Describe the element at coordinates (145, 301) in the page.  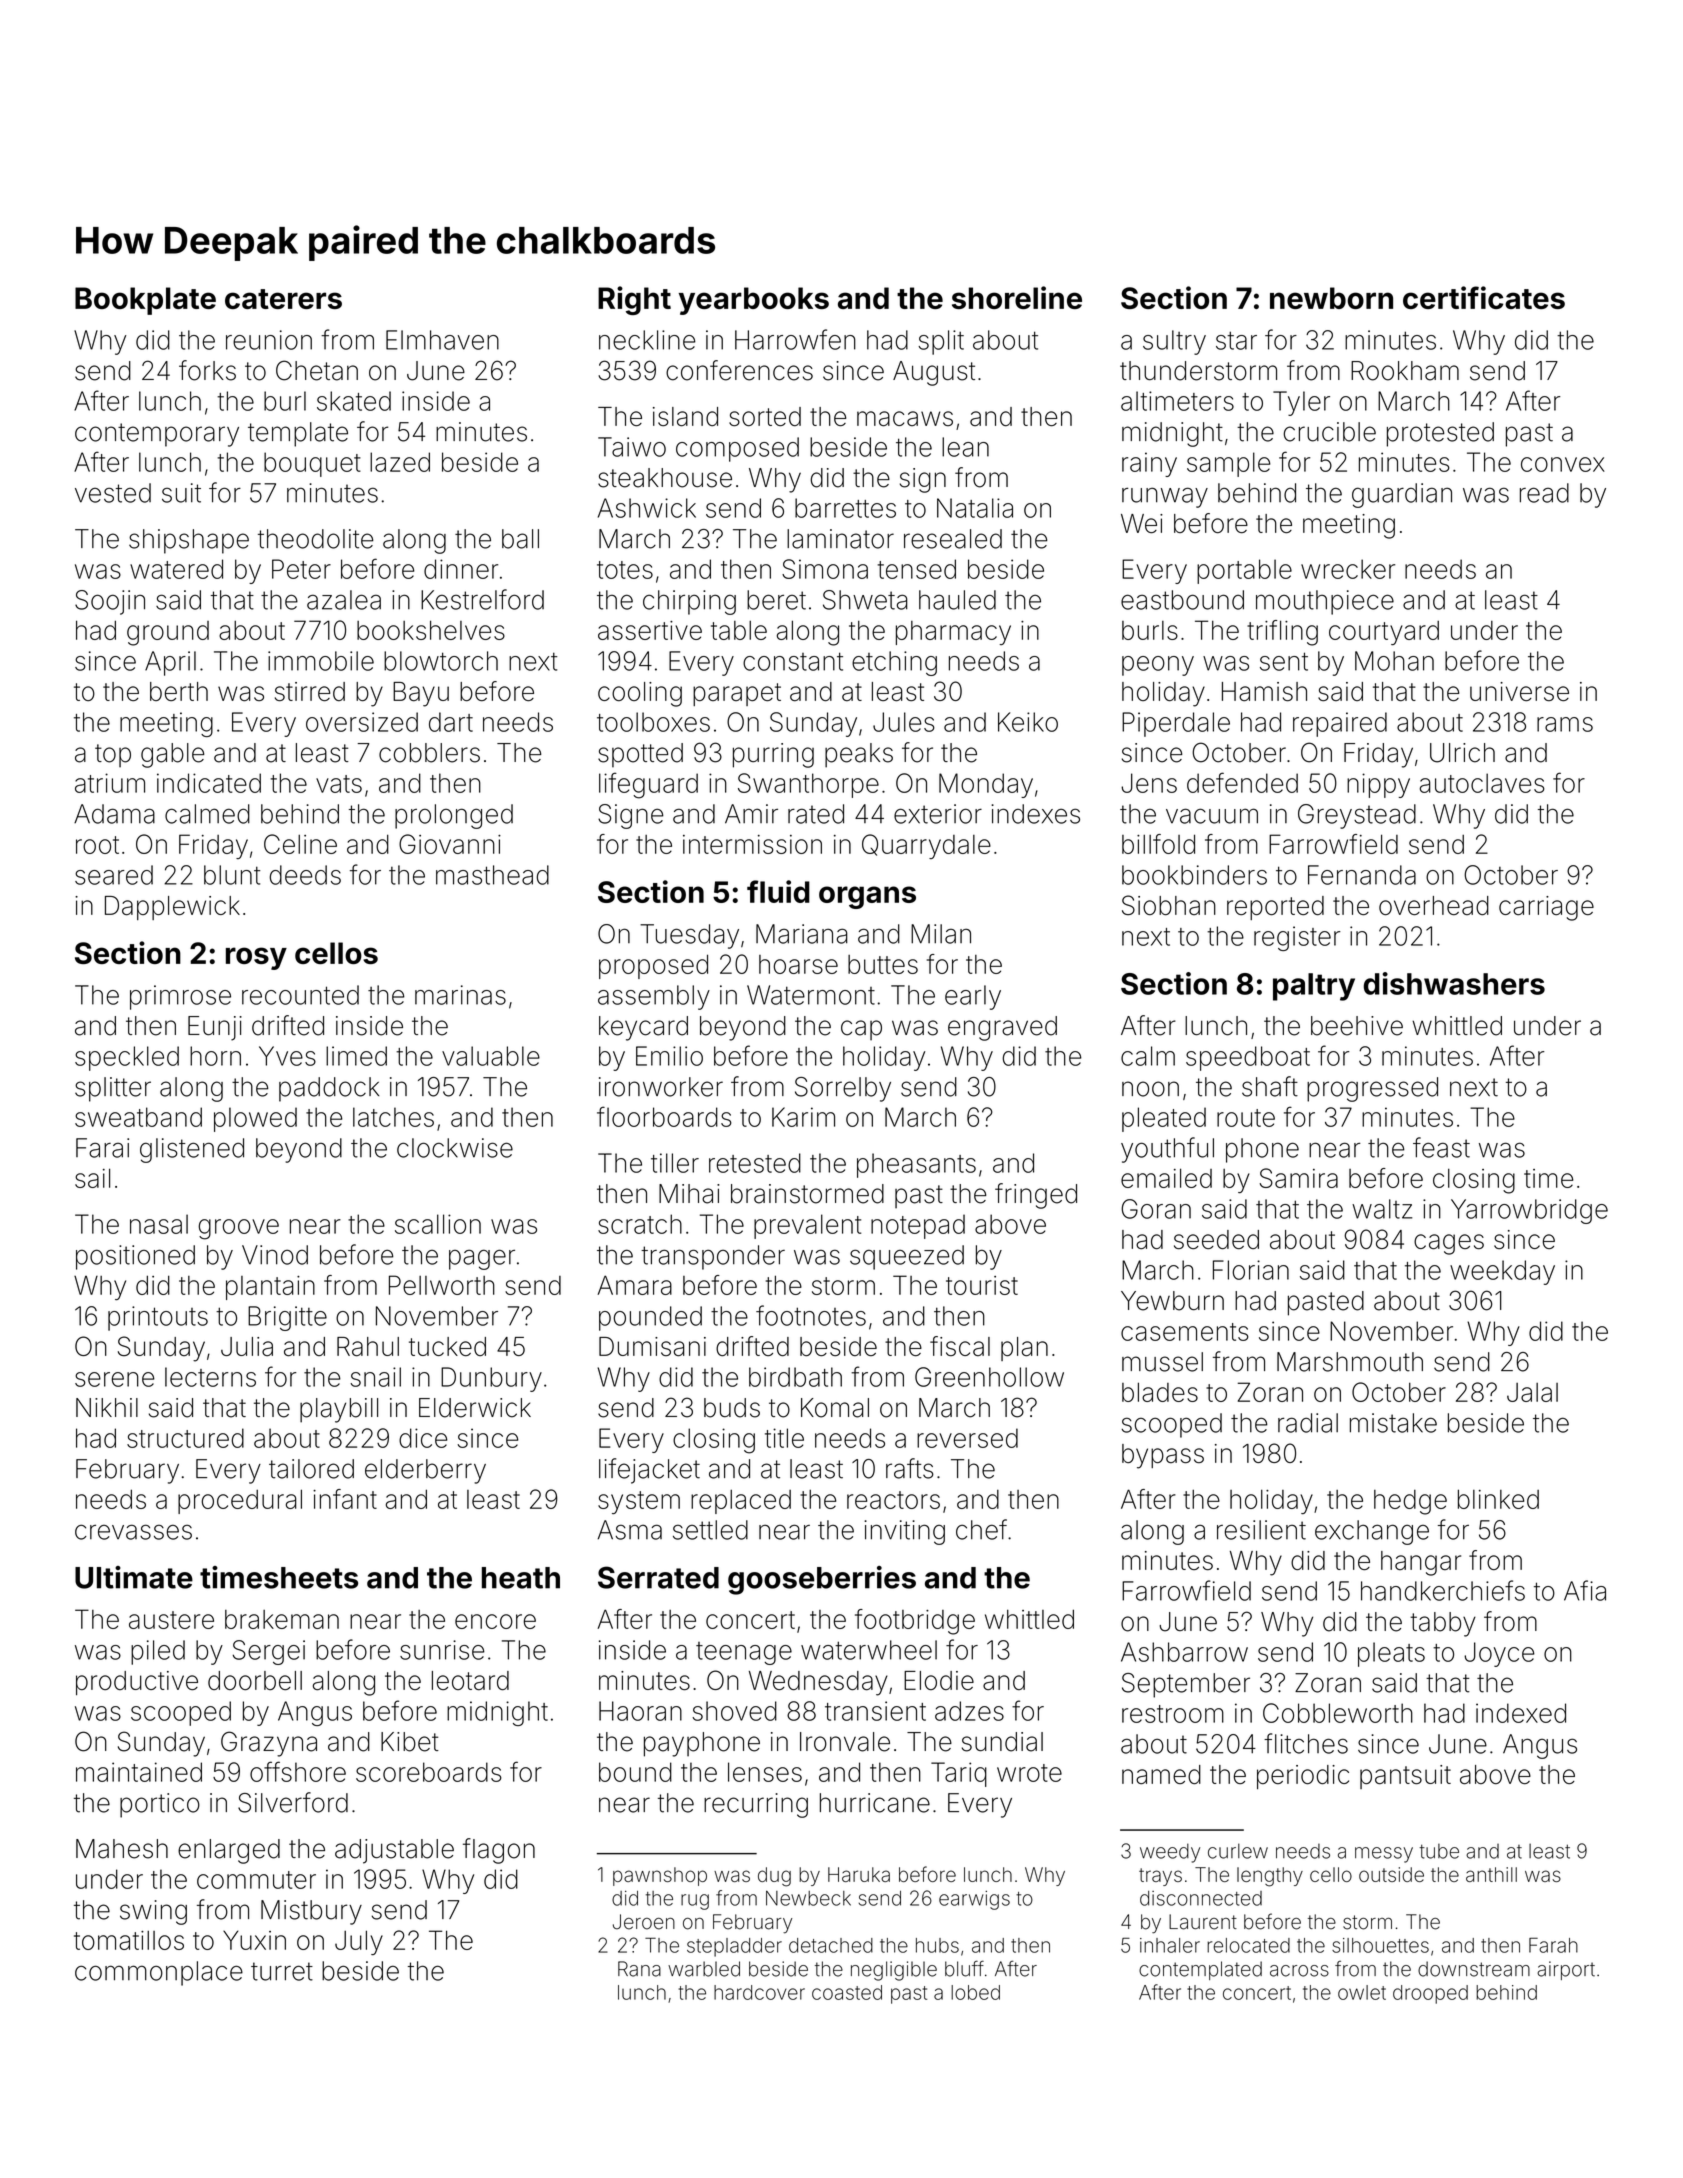
I see `Bookplate` at that location.
